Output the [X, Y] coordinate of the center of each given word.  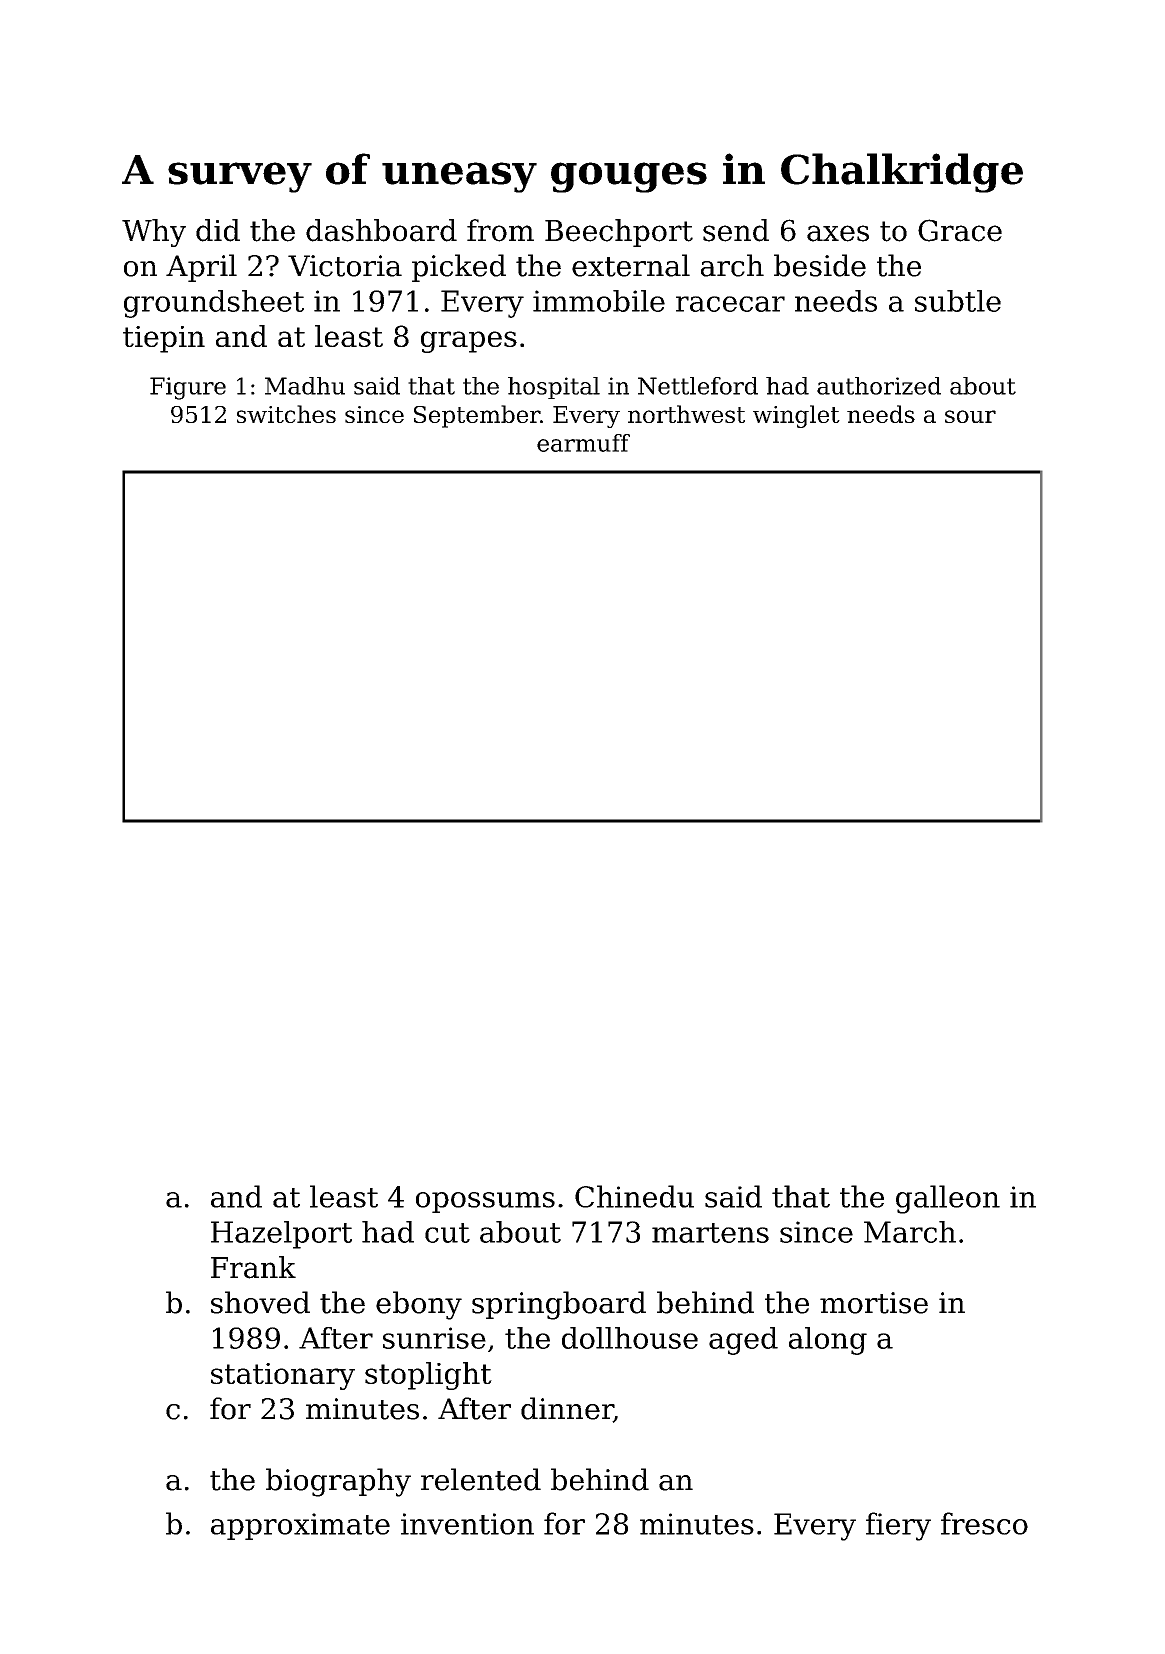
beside [820, 265]
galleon [948, 1199]
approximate [300, 1526]
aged [743, 1341]
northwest [686, 414]
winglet [796, 416]
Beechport [619, 233]
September [477, 416]
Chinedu [634, 1196]
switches [286, 414]
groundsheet [214, 304]
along [828, 1341]
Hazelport [281, 1235]
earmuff [583, 443]
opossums [485, 1202]
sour [970, 416]
